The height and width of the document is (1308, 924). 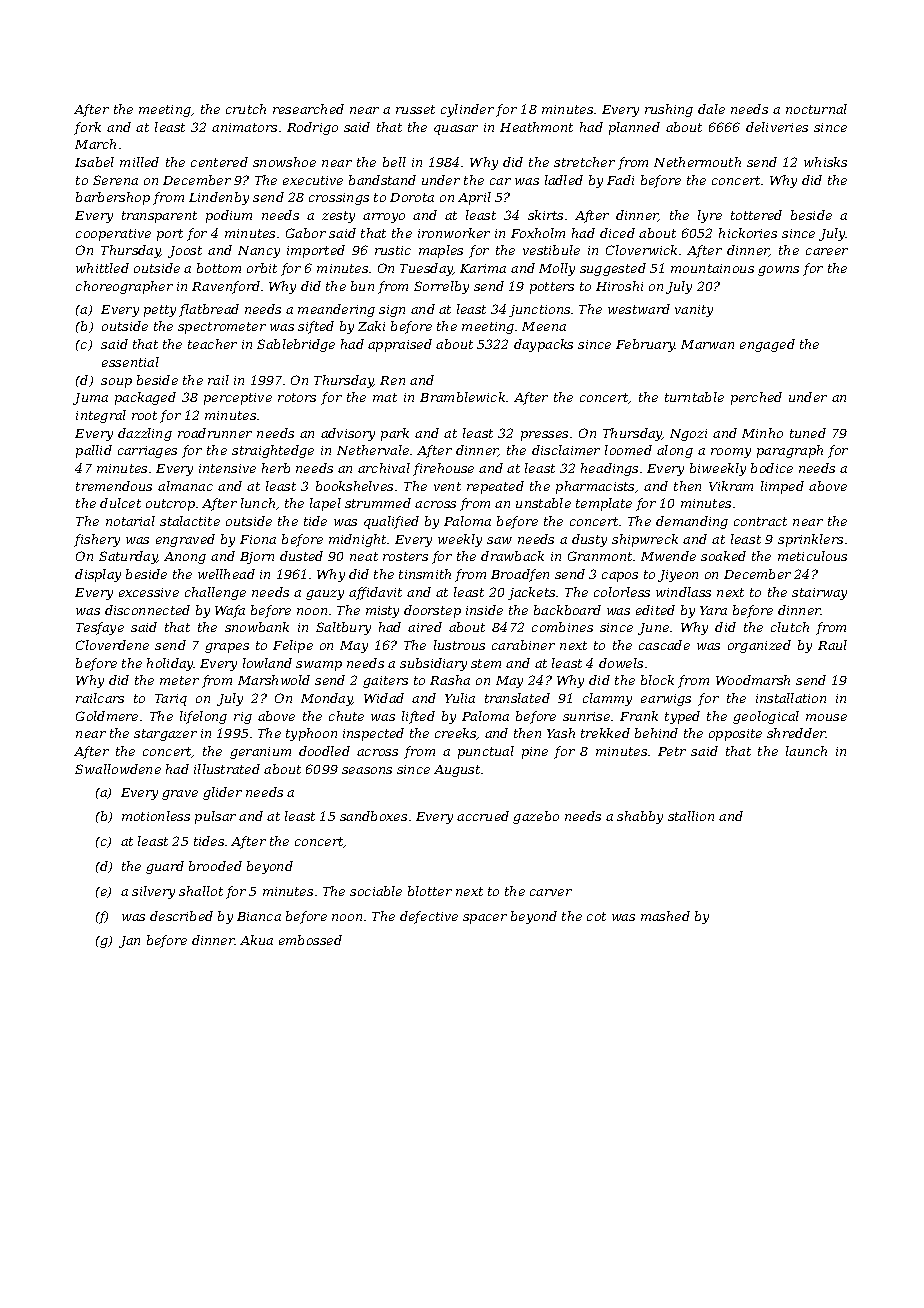 What do you see at coordinates (215, 866) in the document?
I see `brooded` at bounding box center [215, 866].
